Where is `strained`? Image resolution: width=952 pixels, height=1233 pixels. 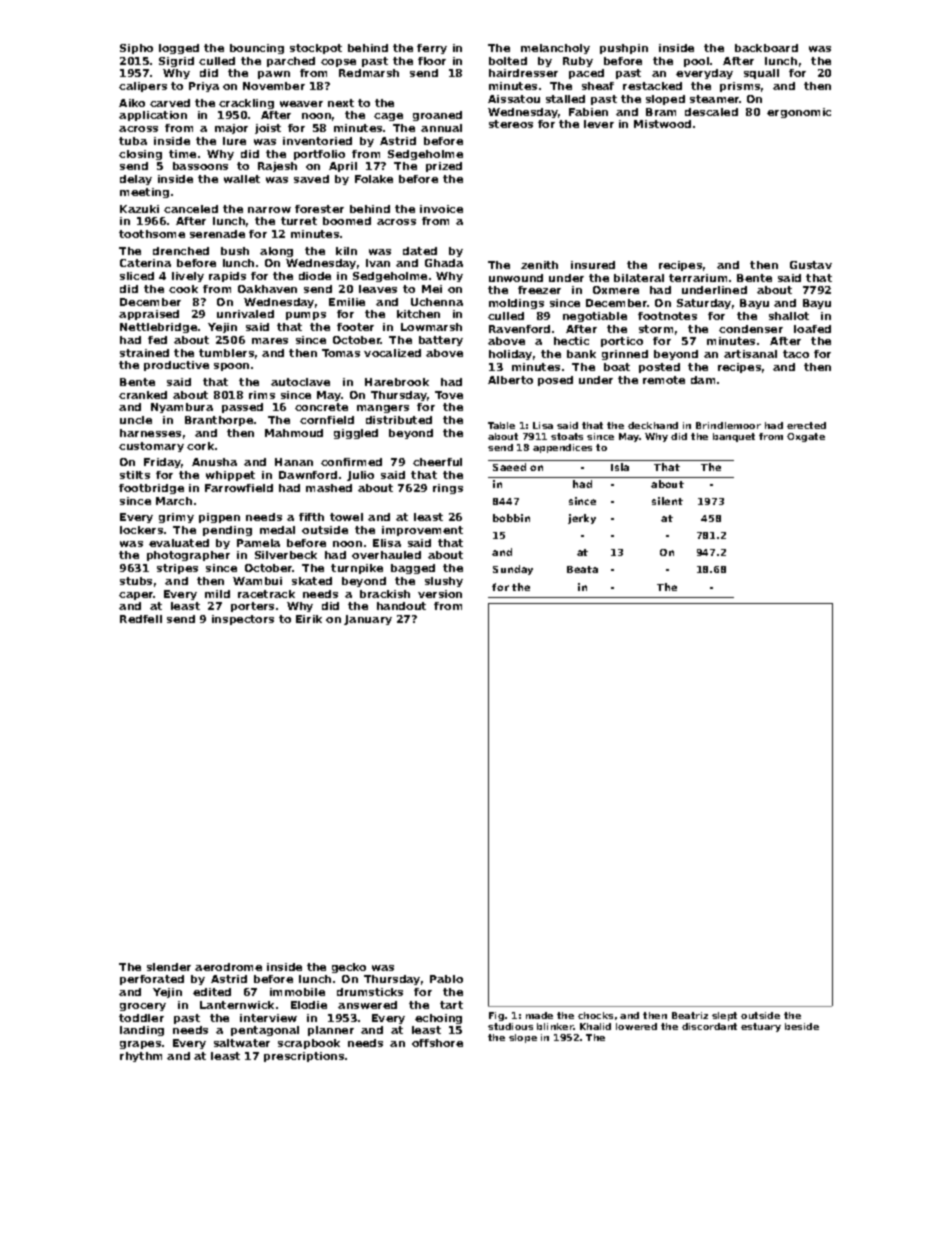 strained is located at coordinates (144, 353).
